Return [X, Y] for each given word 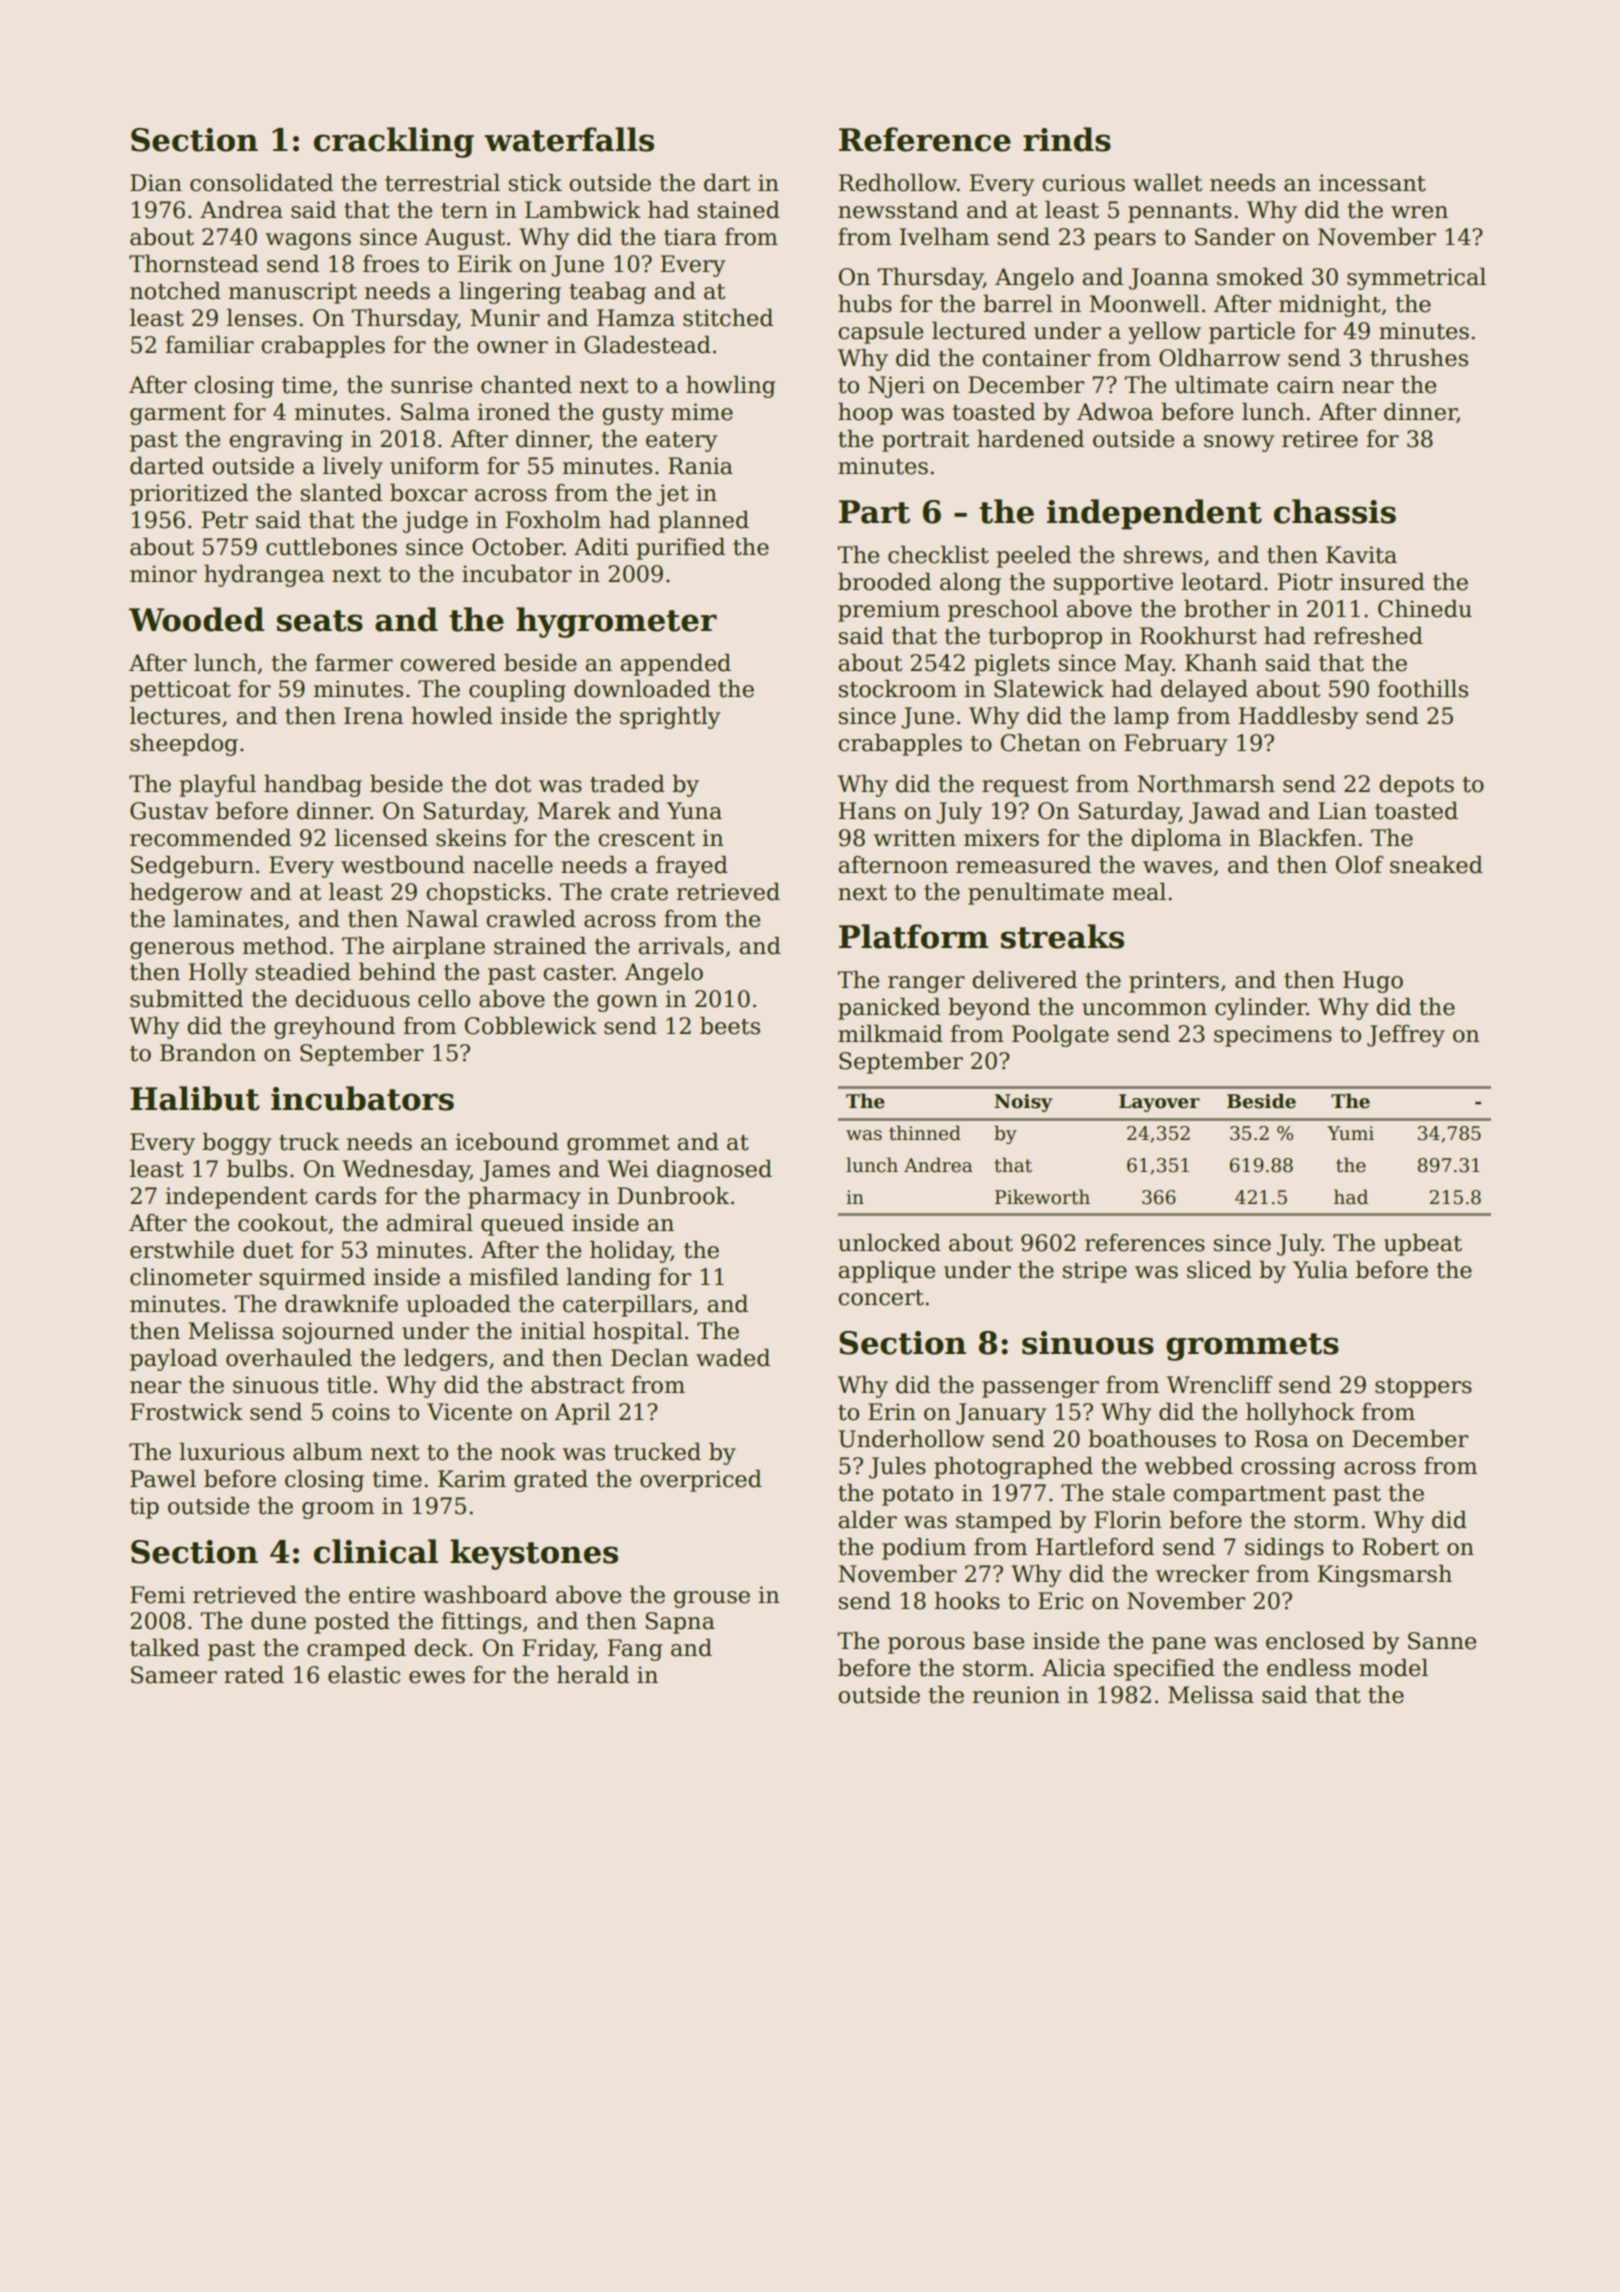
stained [739, 210]
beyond [989, 1009]
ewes [437, 1677]
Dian [156, 183]
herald [593, 1675]
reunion [1016, 1695]
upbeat [1423, 1245]
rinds [1067, 139]
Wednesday [406, 1171]
